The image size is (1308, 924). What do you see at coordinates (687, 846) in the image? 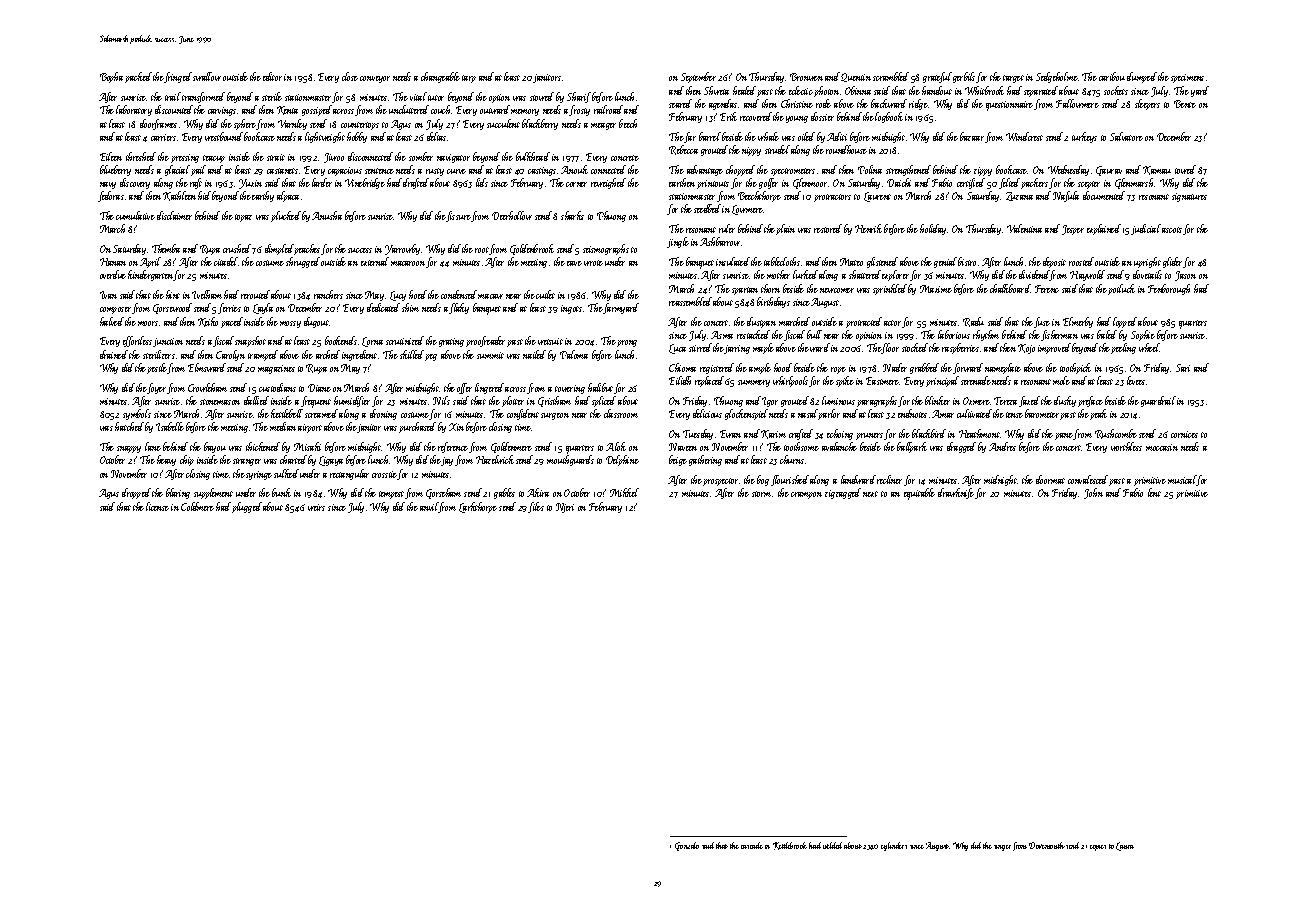
I see `Gonzalo` at bounding box center [687, 846].
